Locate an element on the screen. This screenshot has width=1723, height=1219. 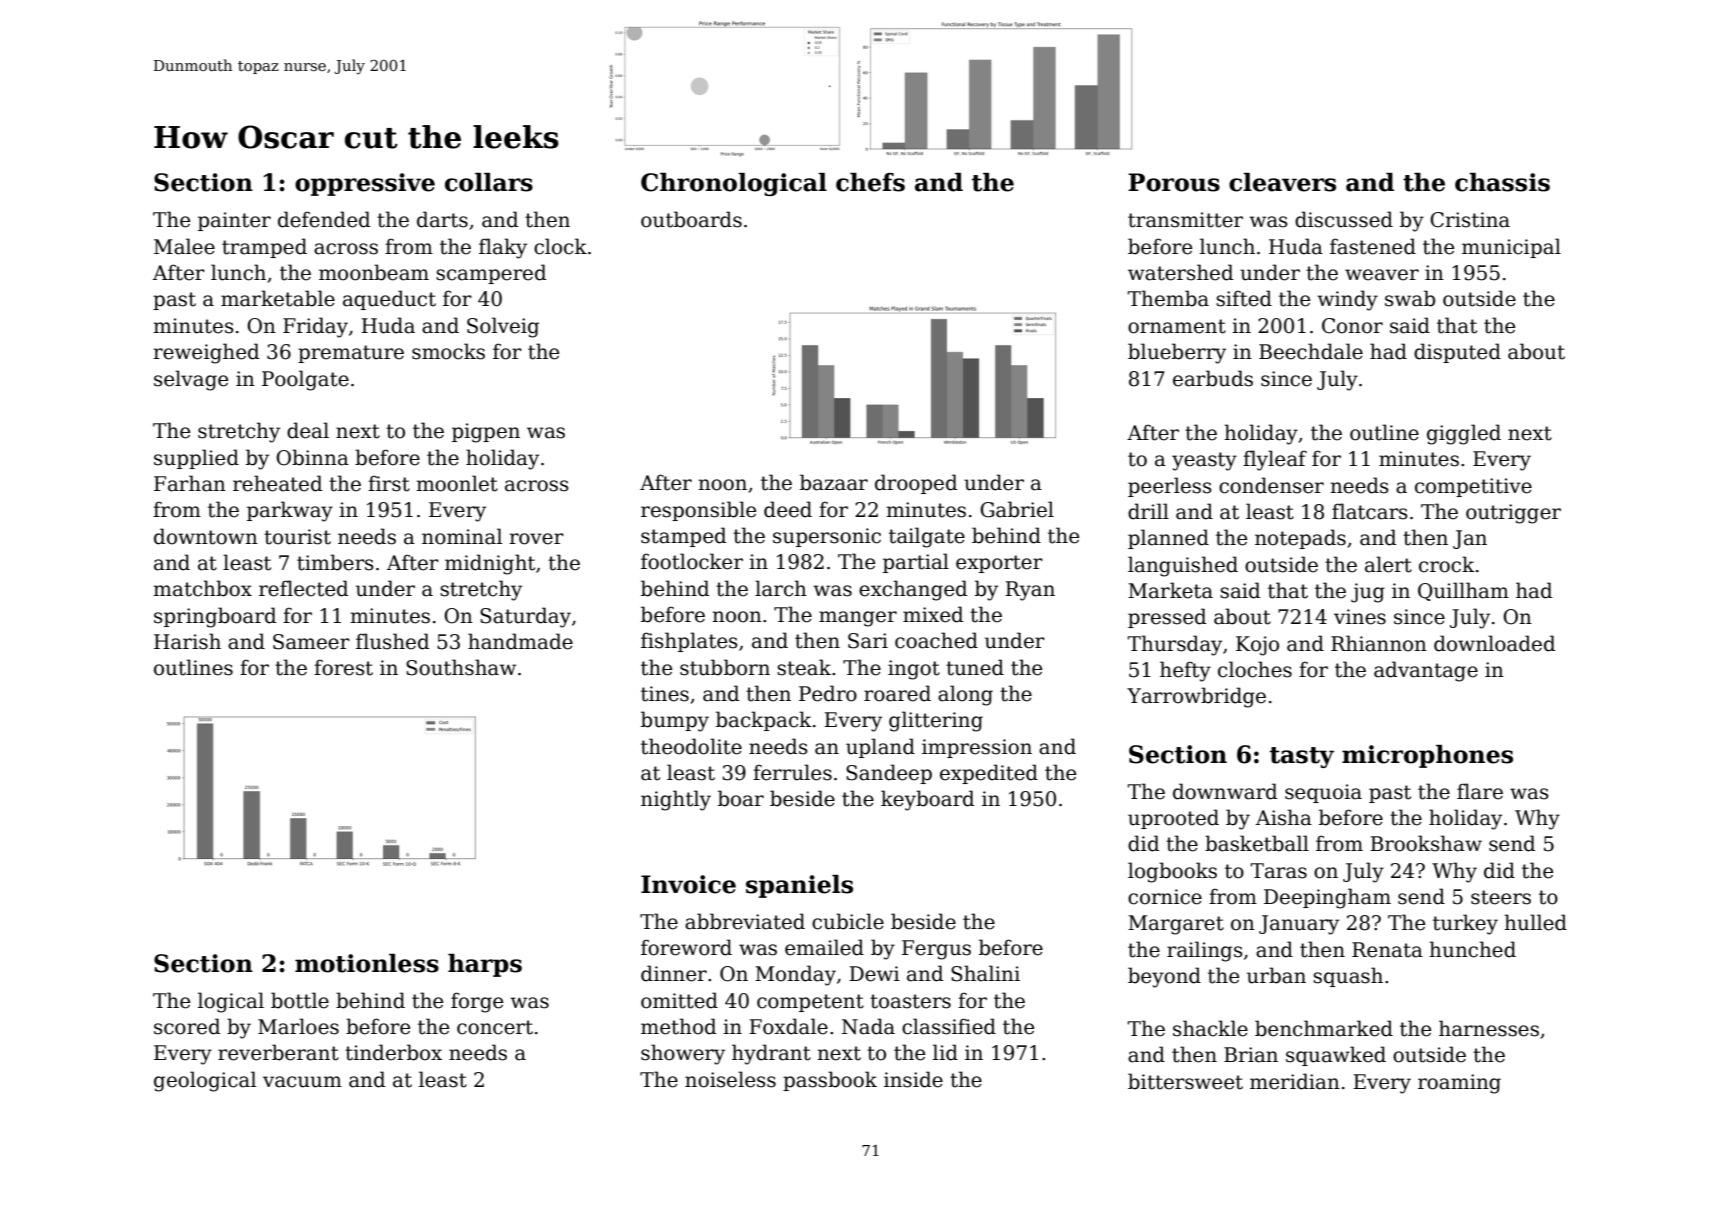
vacuum is located at coordinates (302, 1082).
